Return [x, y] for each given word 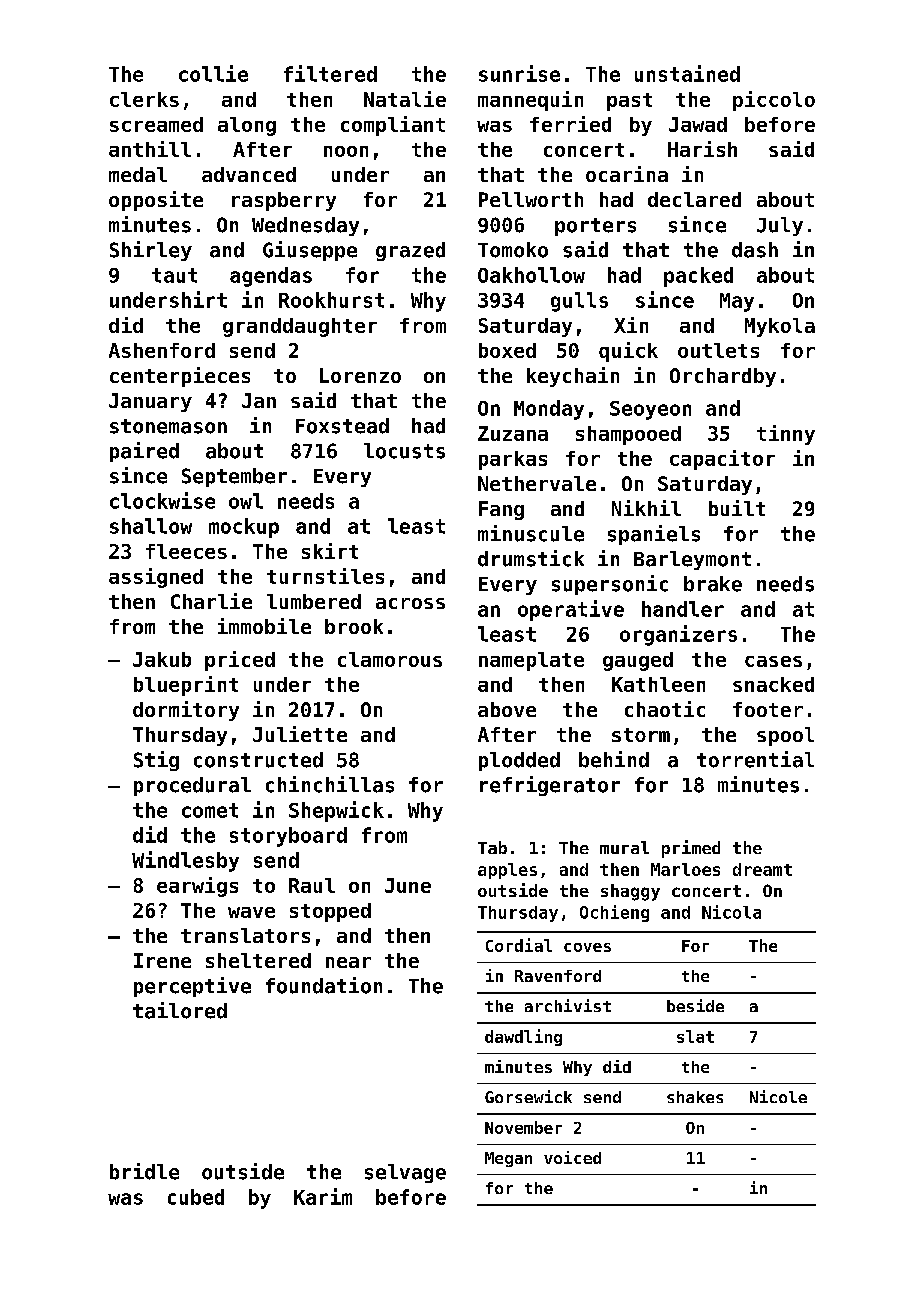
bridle [144, 1171]
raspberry [284, 201]
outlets [718, 350]
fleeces [186, 551]
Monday [549, 410]
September [234, 477]
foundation [324, 985]
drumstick [531, 558]
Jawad [698, 124]
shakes [695, 1097]
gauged [638, 661]
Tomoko [513, 250]
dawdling [523, 1037]
